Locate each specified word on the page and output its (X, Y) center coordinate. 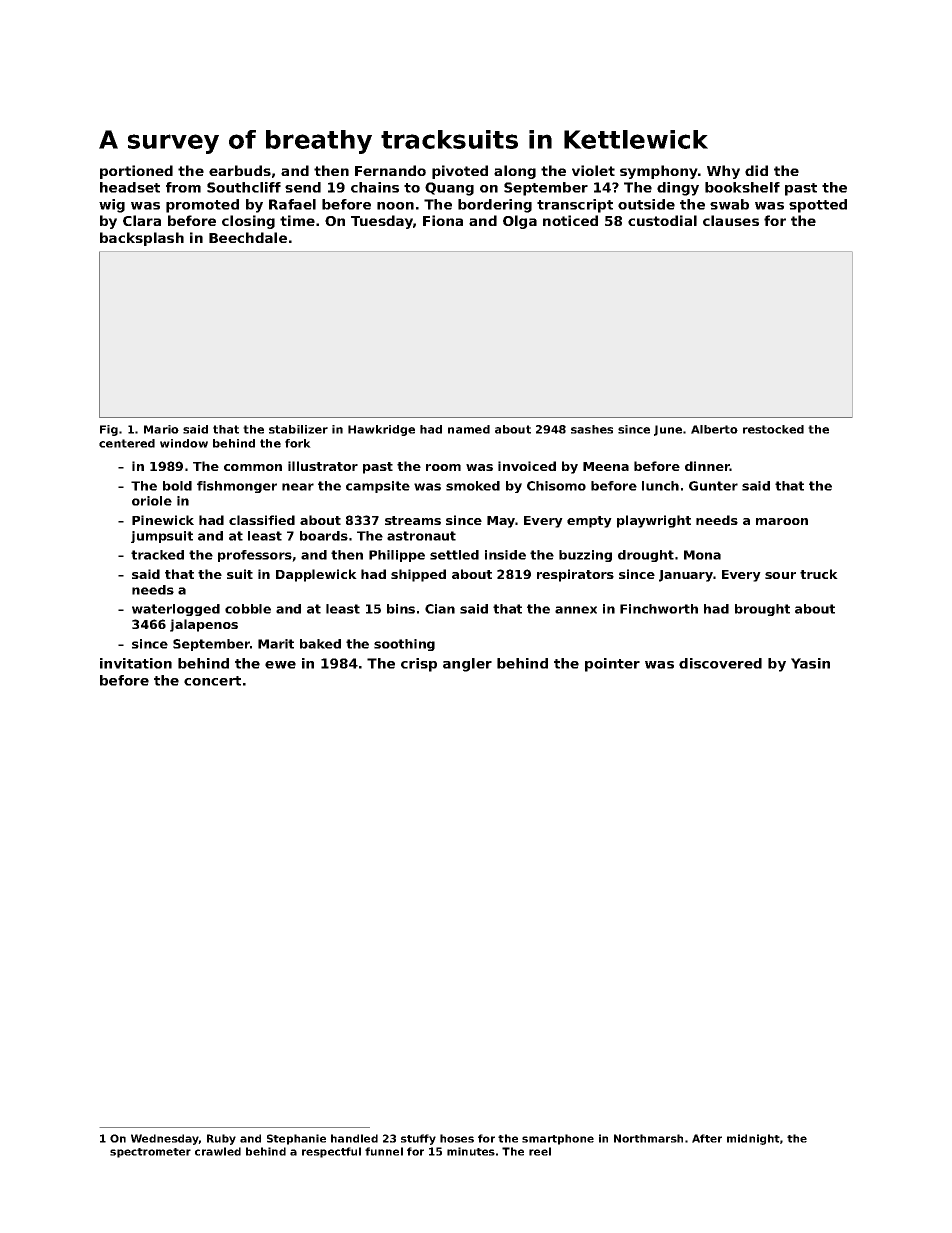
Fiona (443, 220)
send (303, 187)
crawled (218, 1151)
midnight (753, 1139)
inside (505, 555)
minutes (471, 1151)
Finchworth (659, 609)
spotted (818, 206)
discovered (720, 663)
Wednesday (165, 1139)
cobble (248, 609)
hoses (457, 1138)
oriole (152, 501)
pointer (612, 665)
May (501, 522)
